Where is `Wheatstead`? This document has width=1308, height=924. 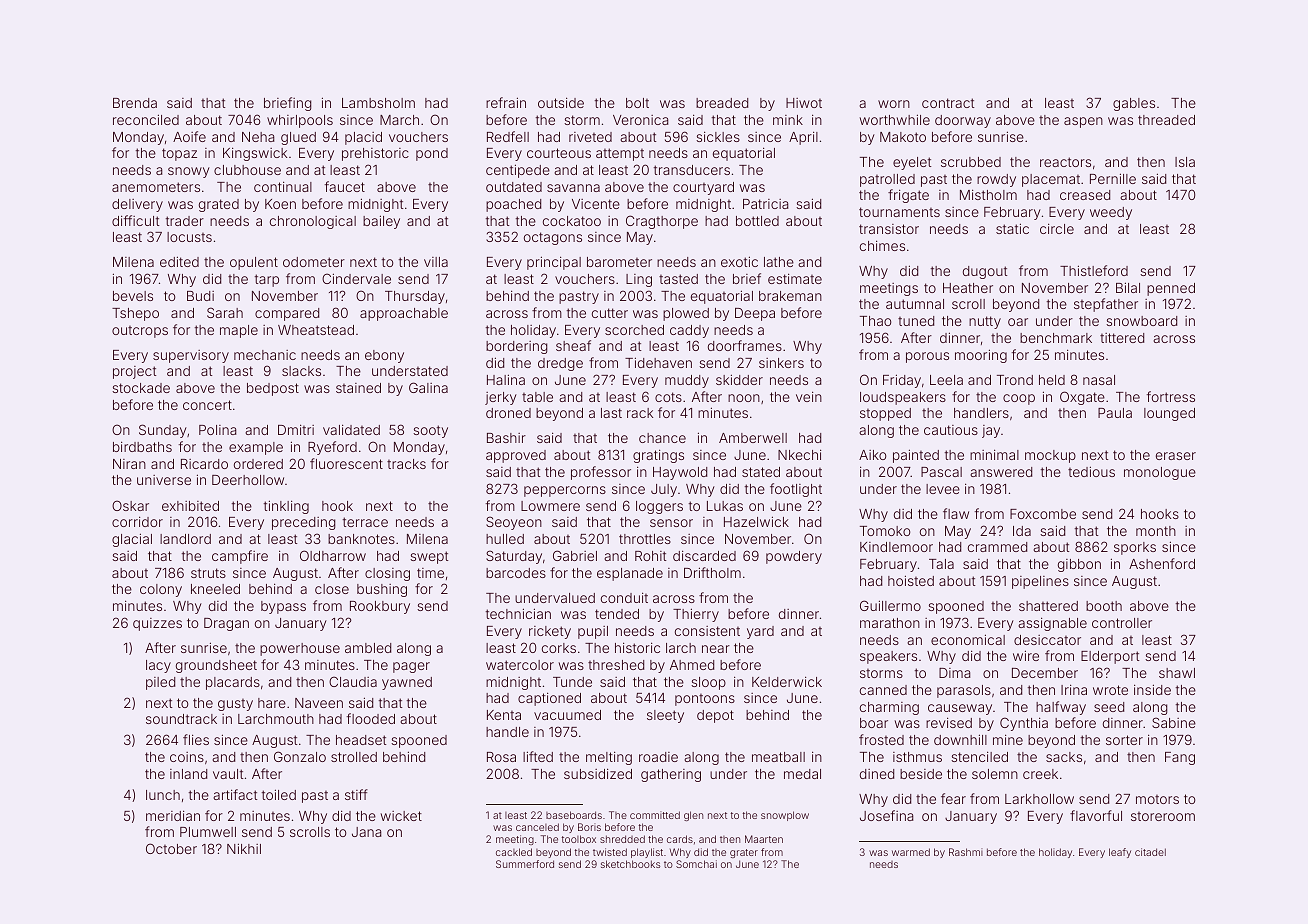 Wheatstead is located at coordinates (316, 330).
